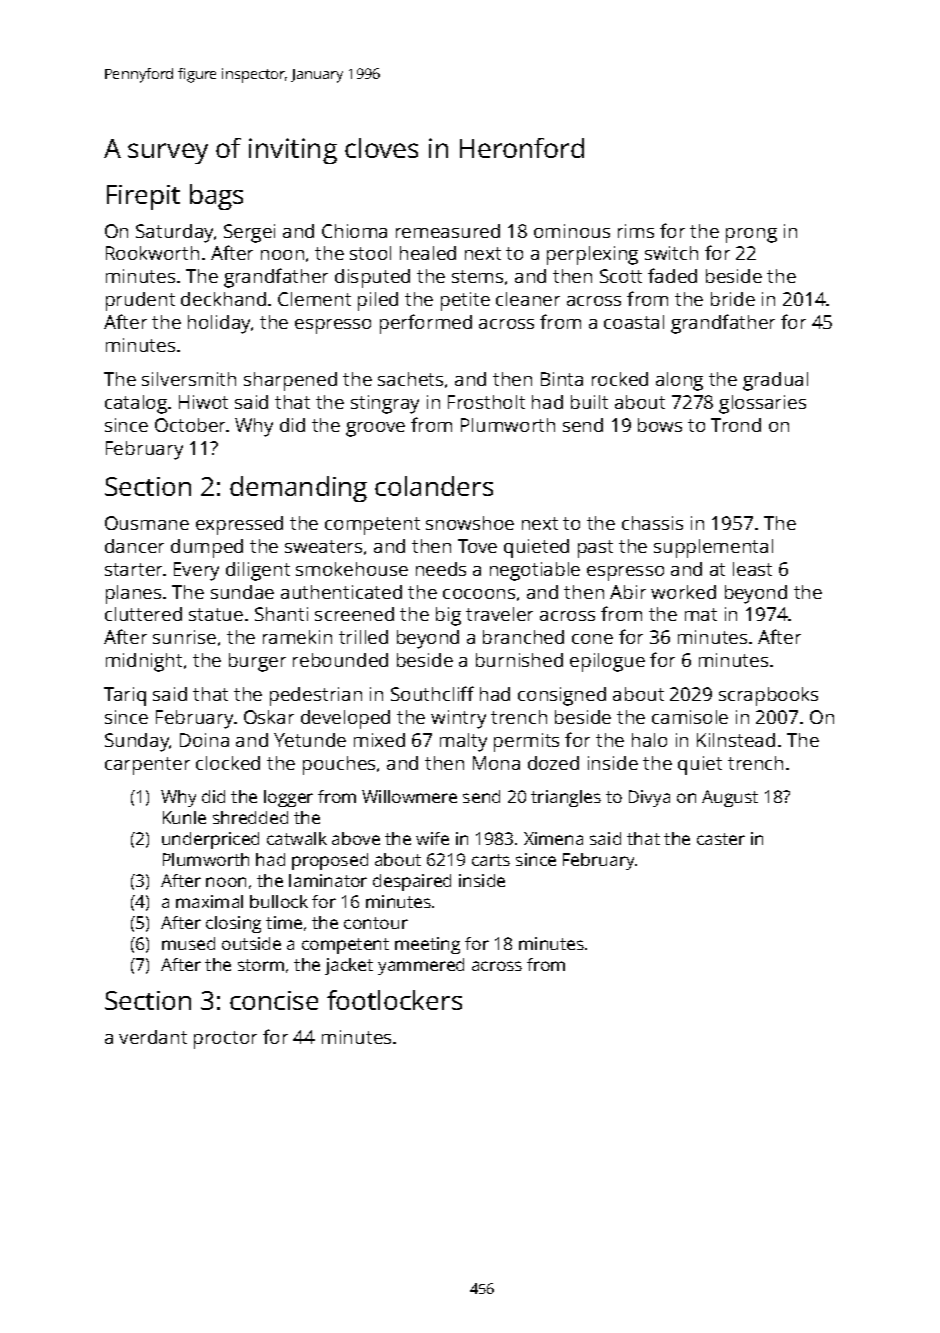  What do you see at coordinates (249, 233) in the page?
I see `Sergei` at bounding box center [249, 233].
